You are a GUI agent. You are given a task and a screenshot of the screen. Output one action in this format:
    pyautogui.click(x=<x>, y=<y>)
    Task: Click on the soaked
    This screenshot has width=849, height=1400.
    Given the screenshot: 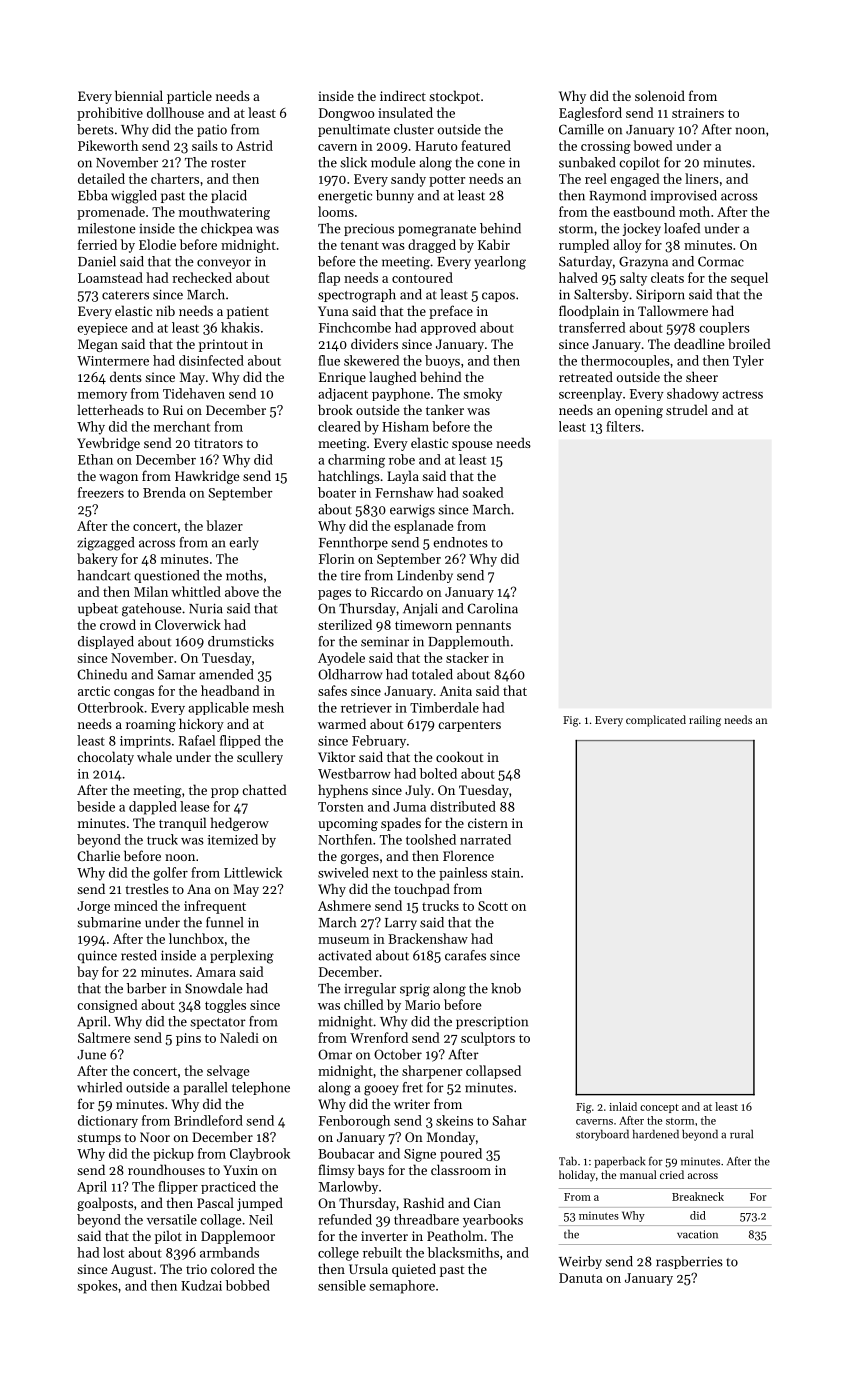 What is the action you would take?
    pyautogui.click(x=483, y=492)
